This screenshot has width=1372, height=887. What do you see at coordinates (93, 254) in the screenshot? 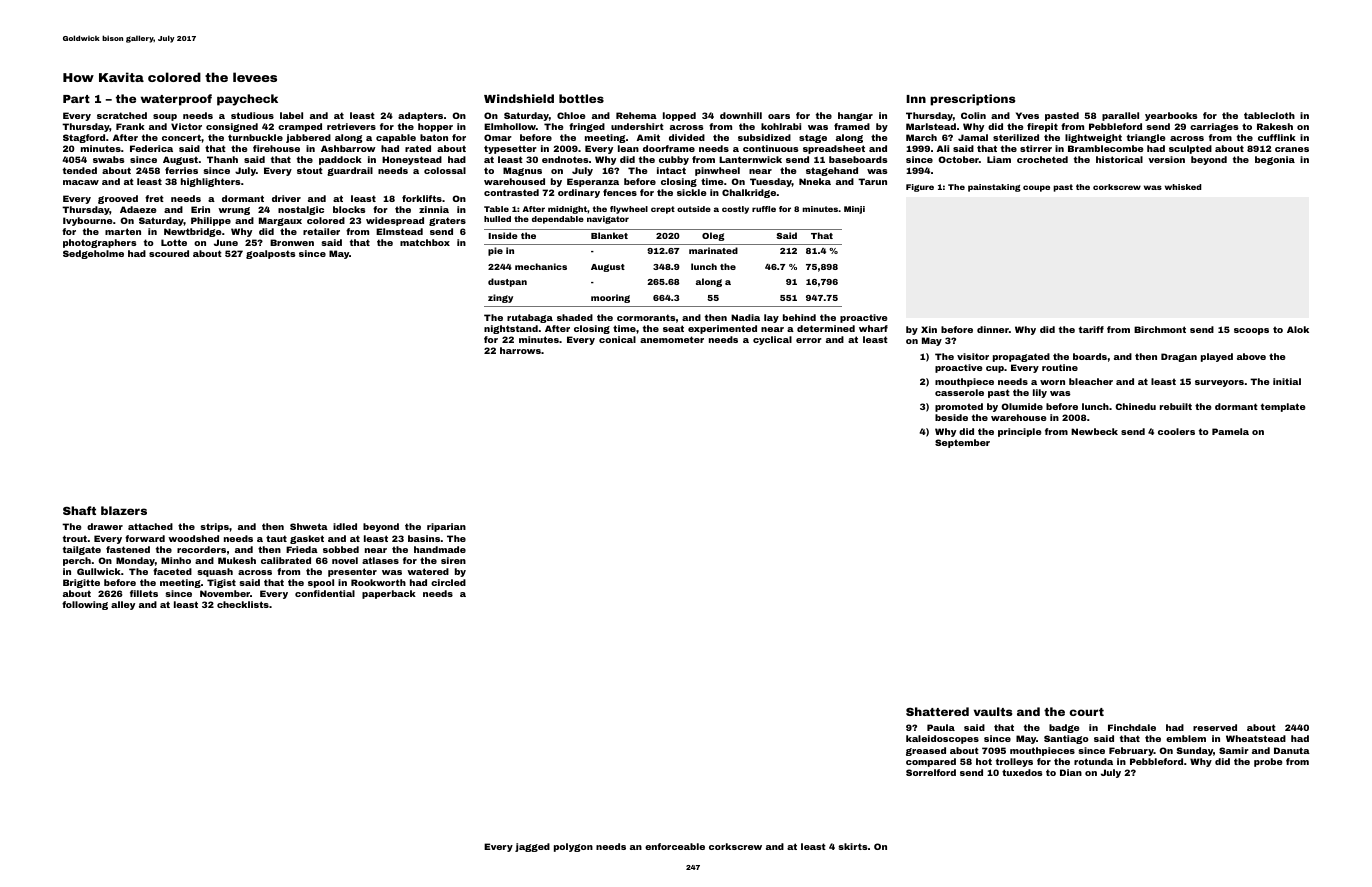
I see `Sedgeholme` at bounding box center [93, 254].
